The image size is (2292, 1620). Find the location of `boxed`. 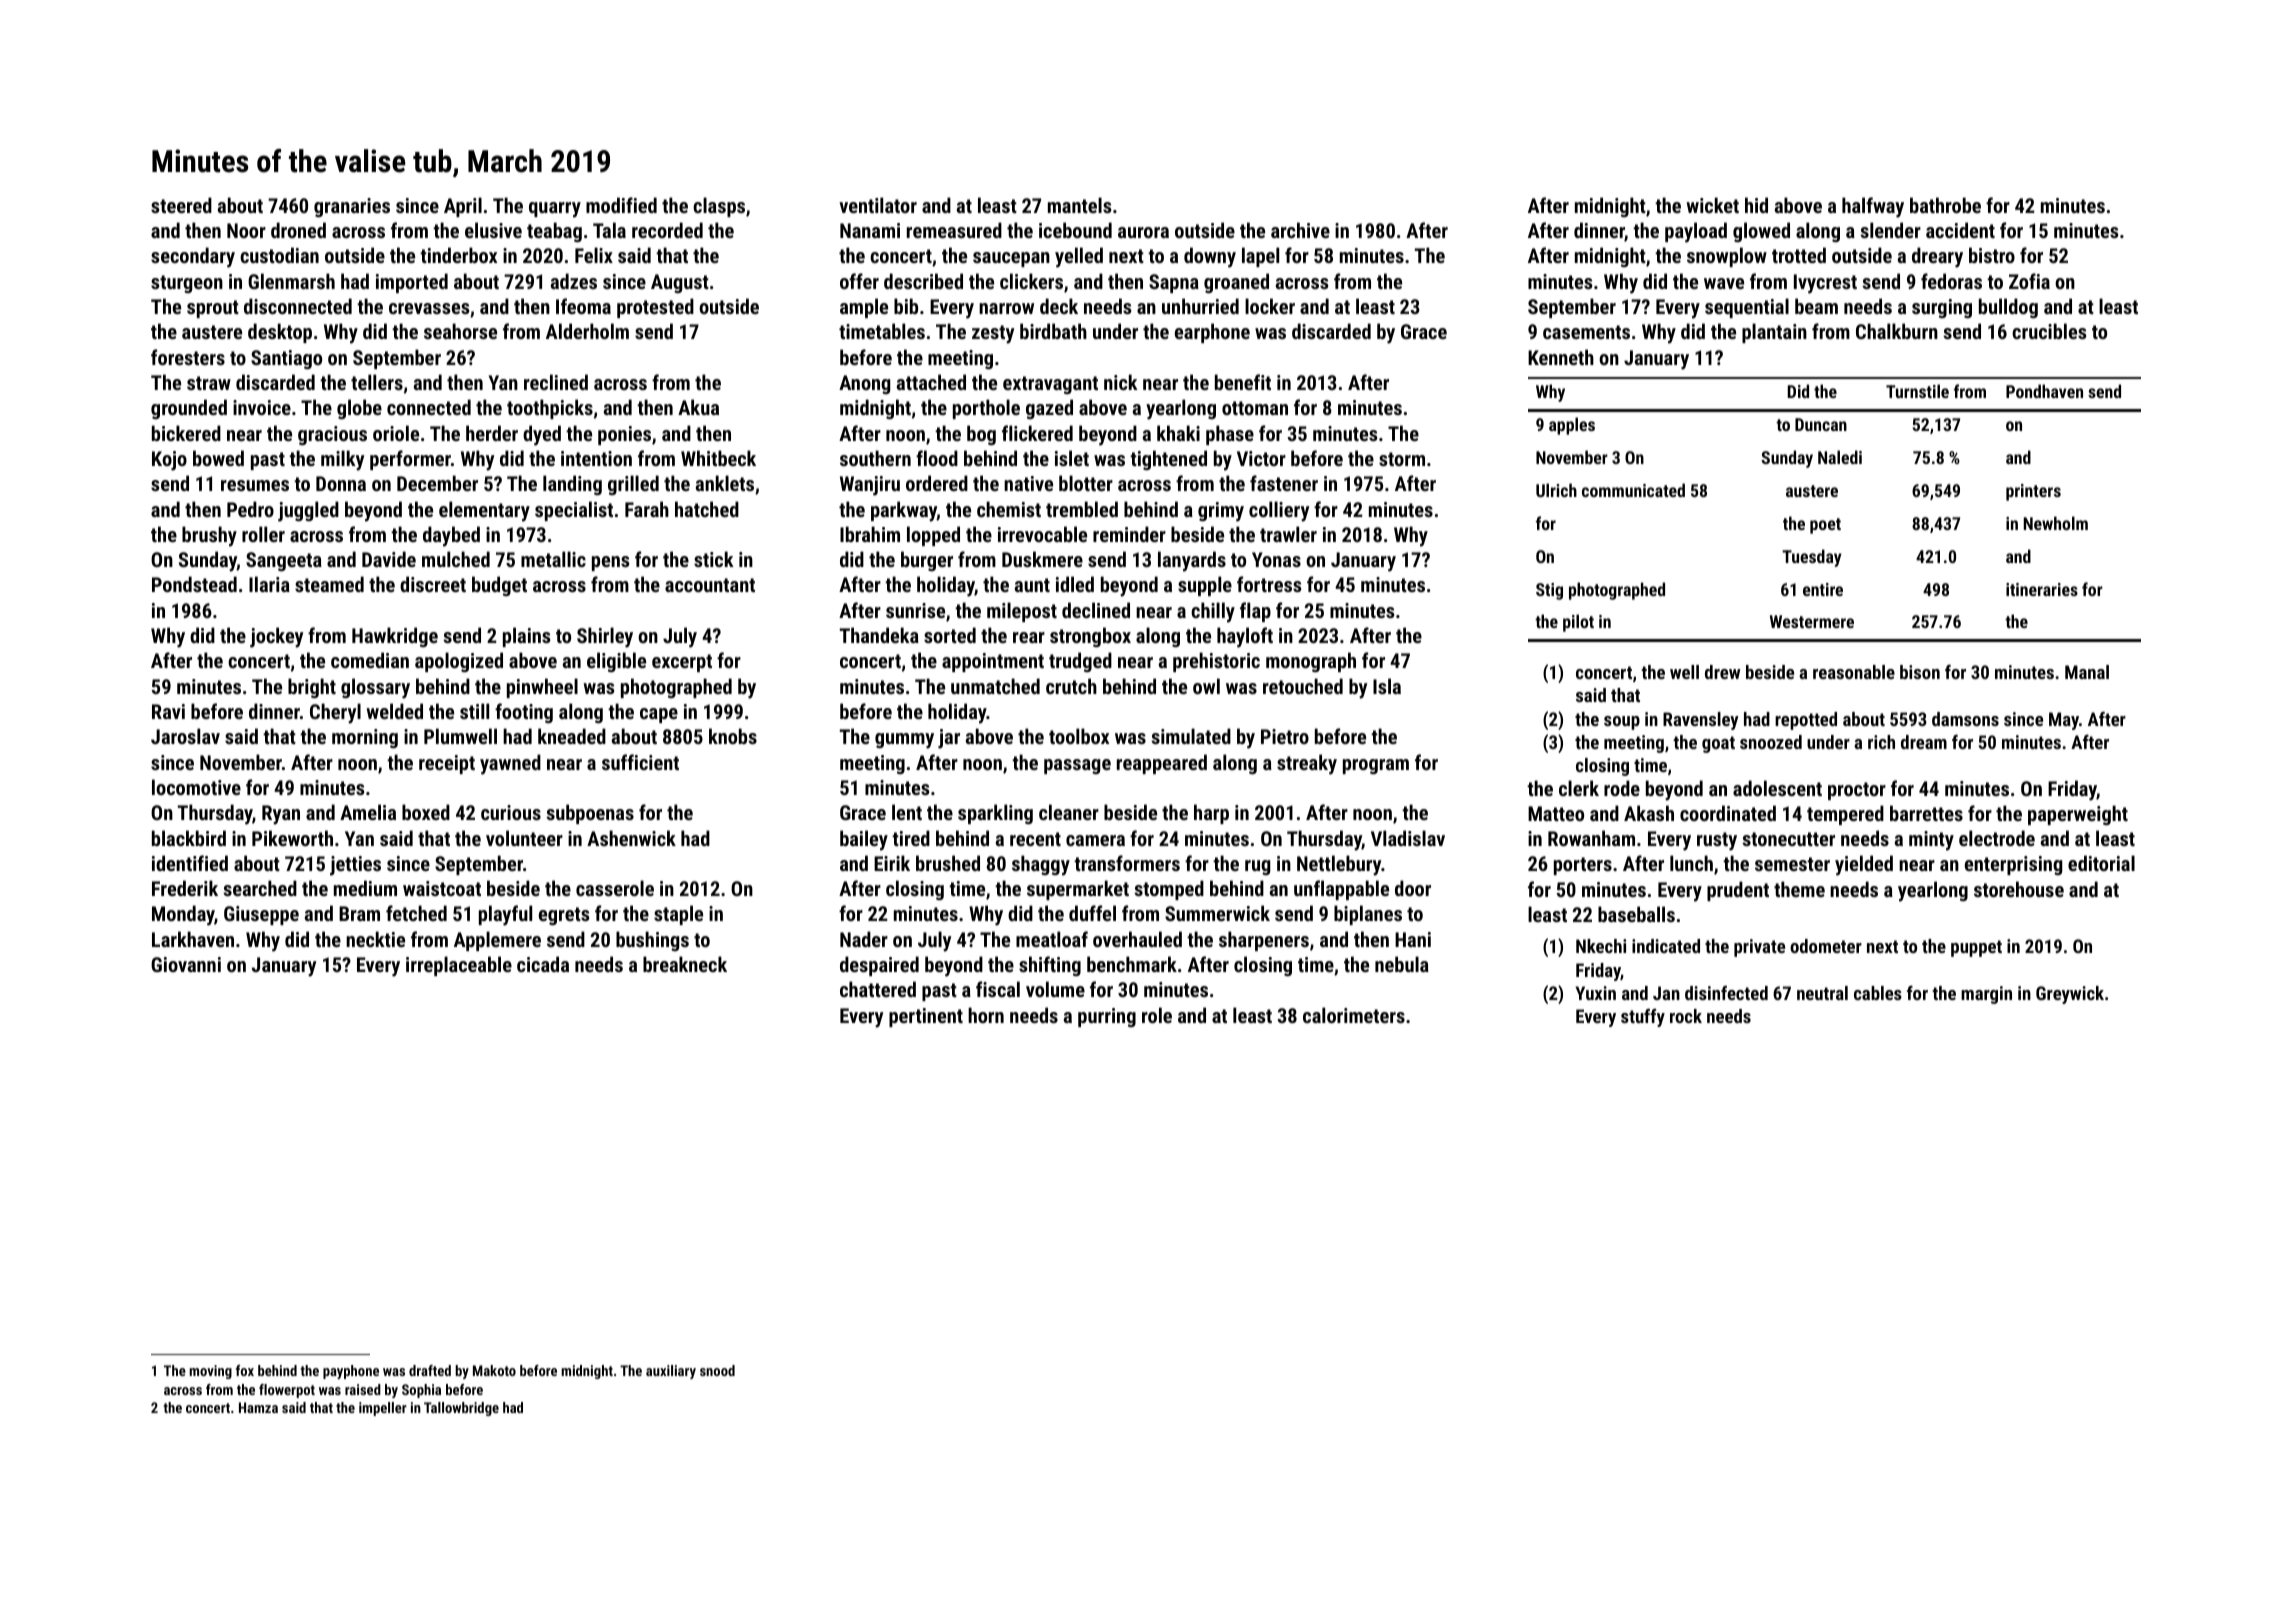

boxed is located at coordinates (426, 812).
